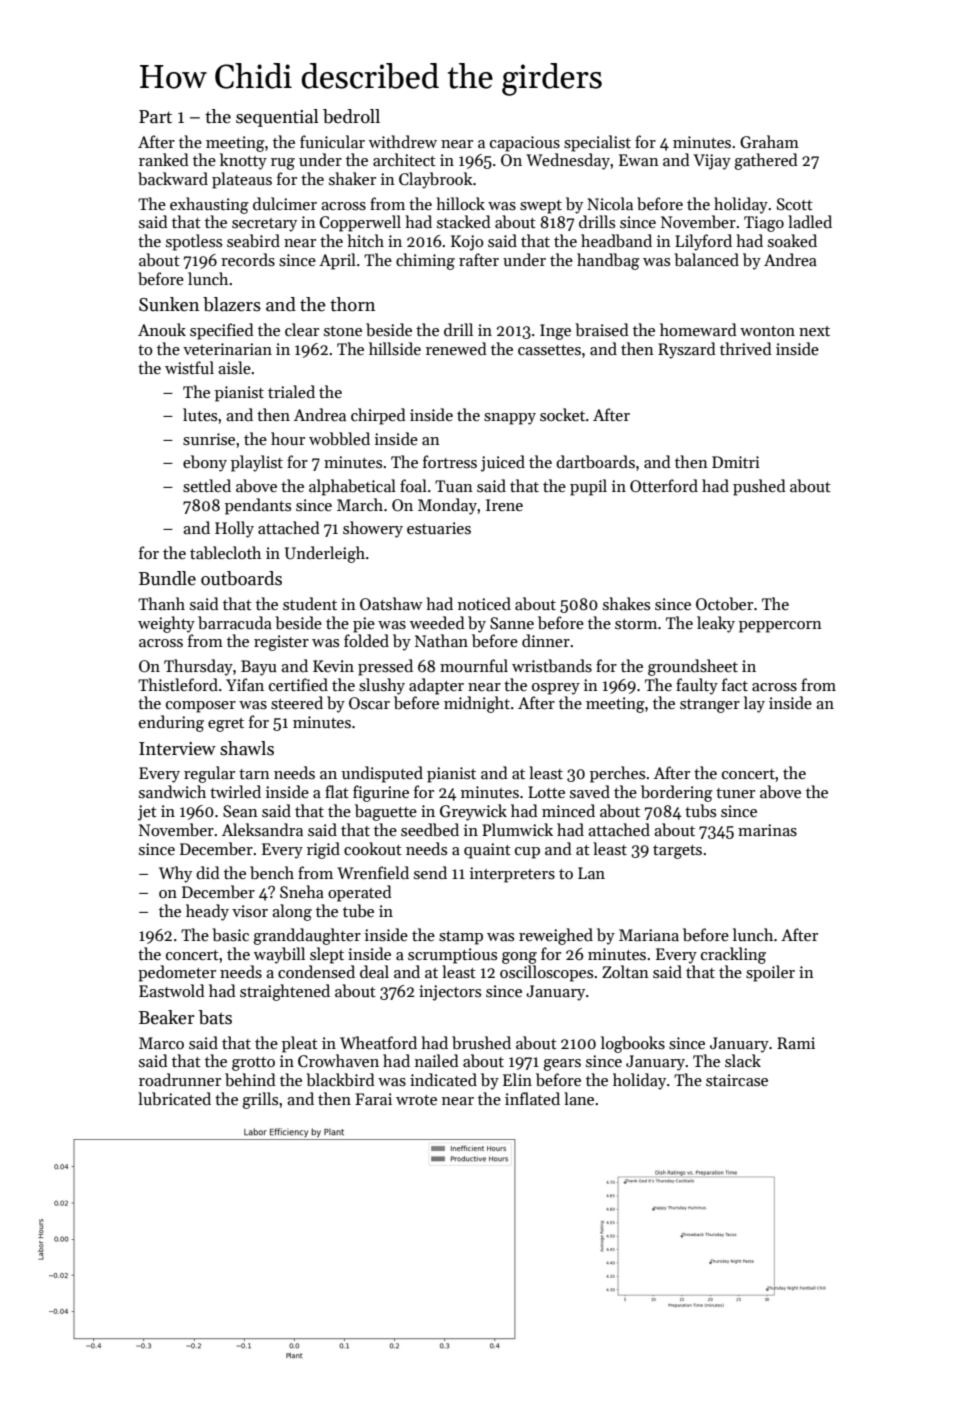 The image size is (975, 1411). I want to click on Vijay, so click(712, 162).
